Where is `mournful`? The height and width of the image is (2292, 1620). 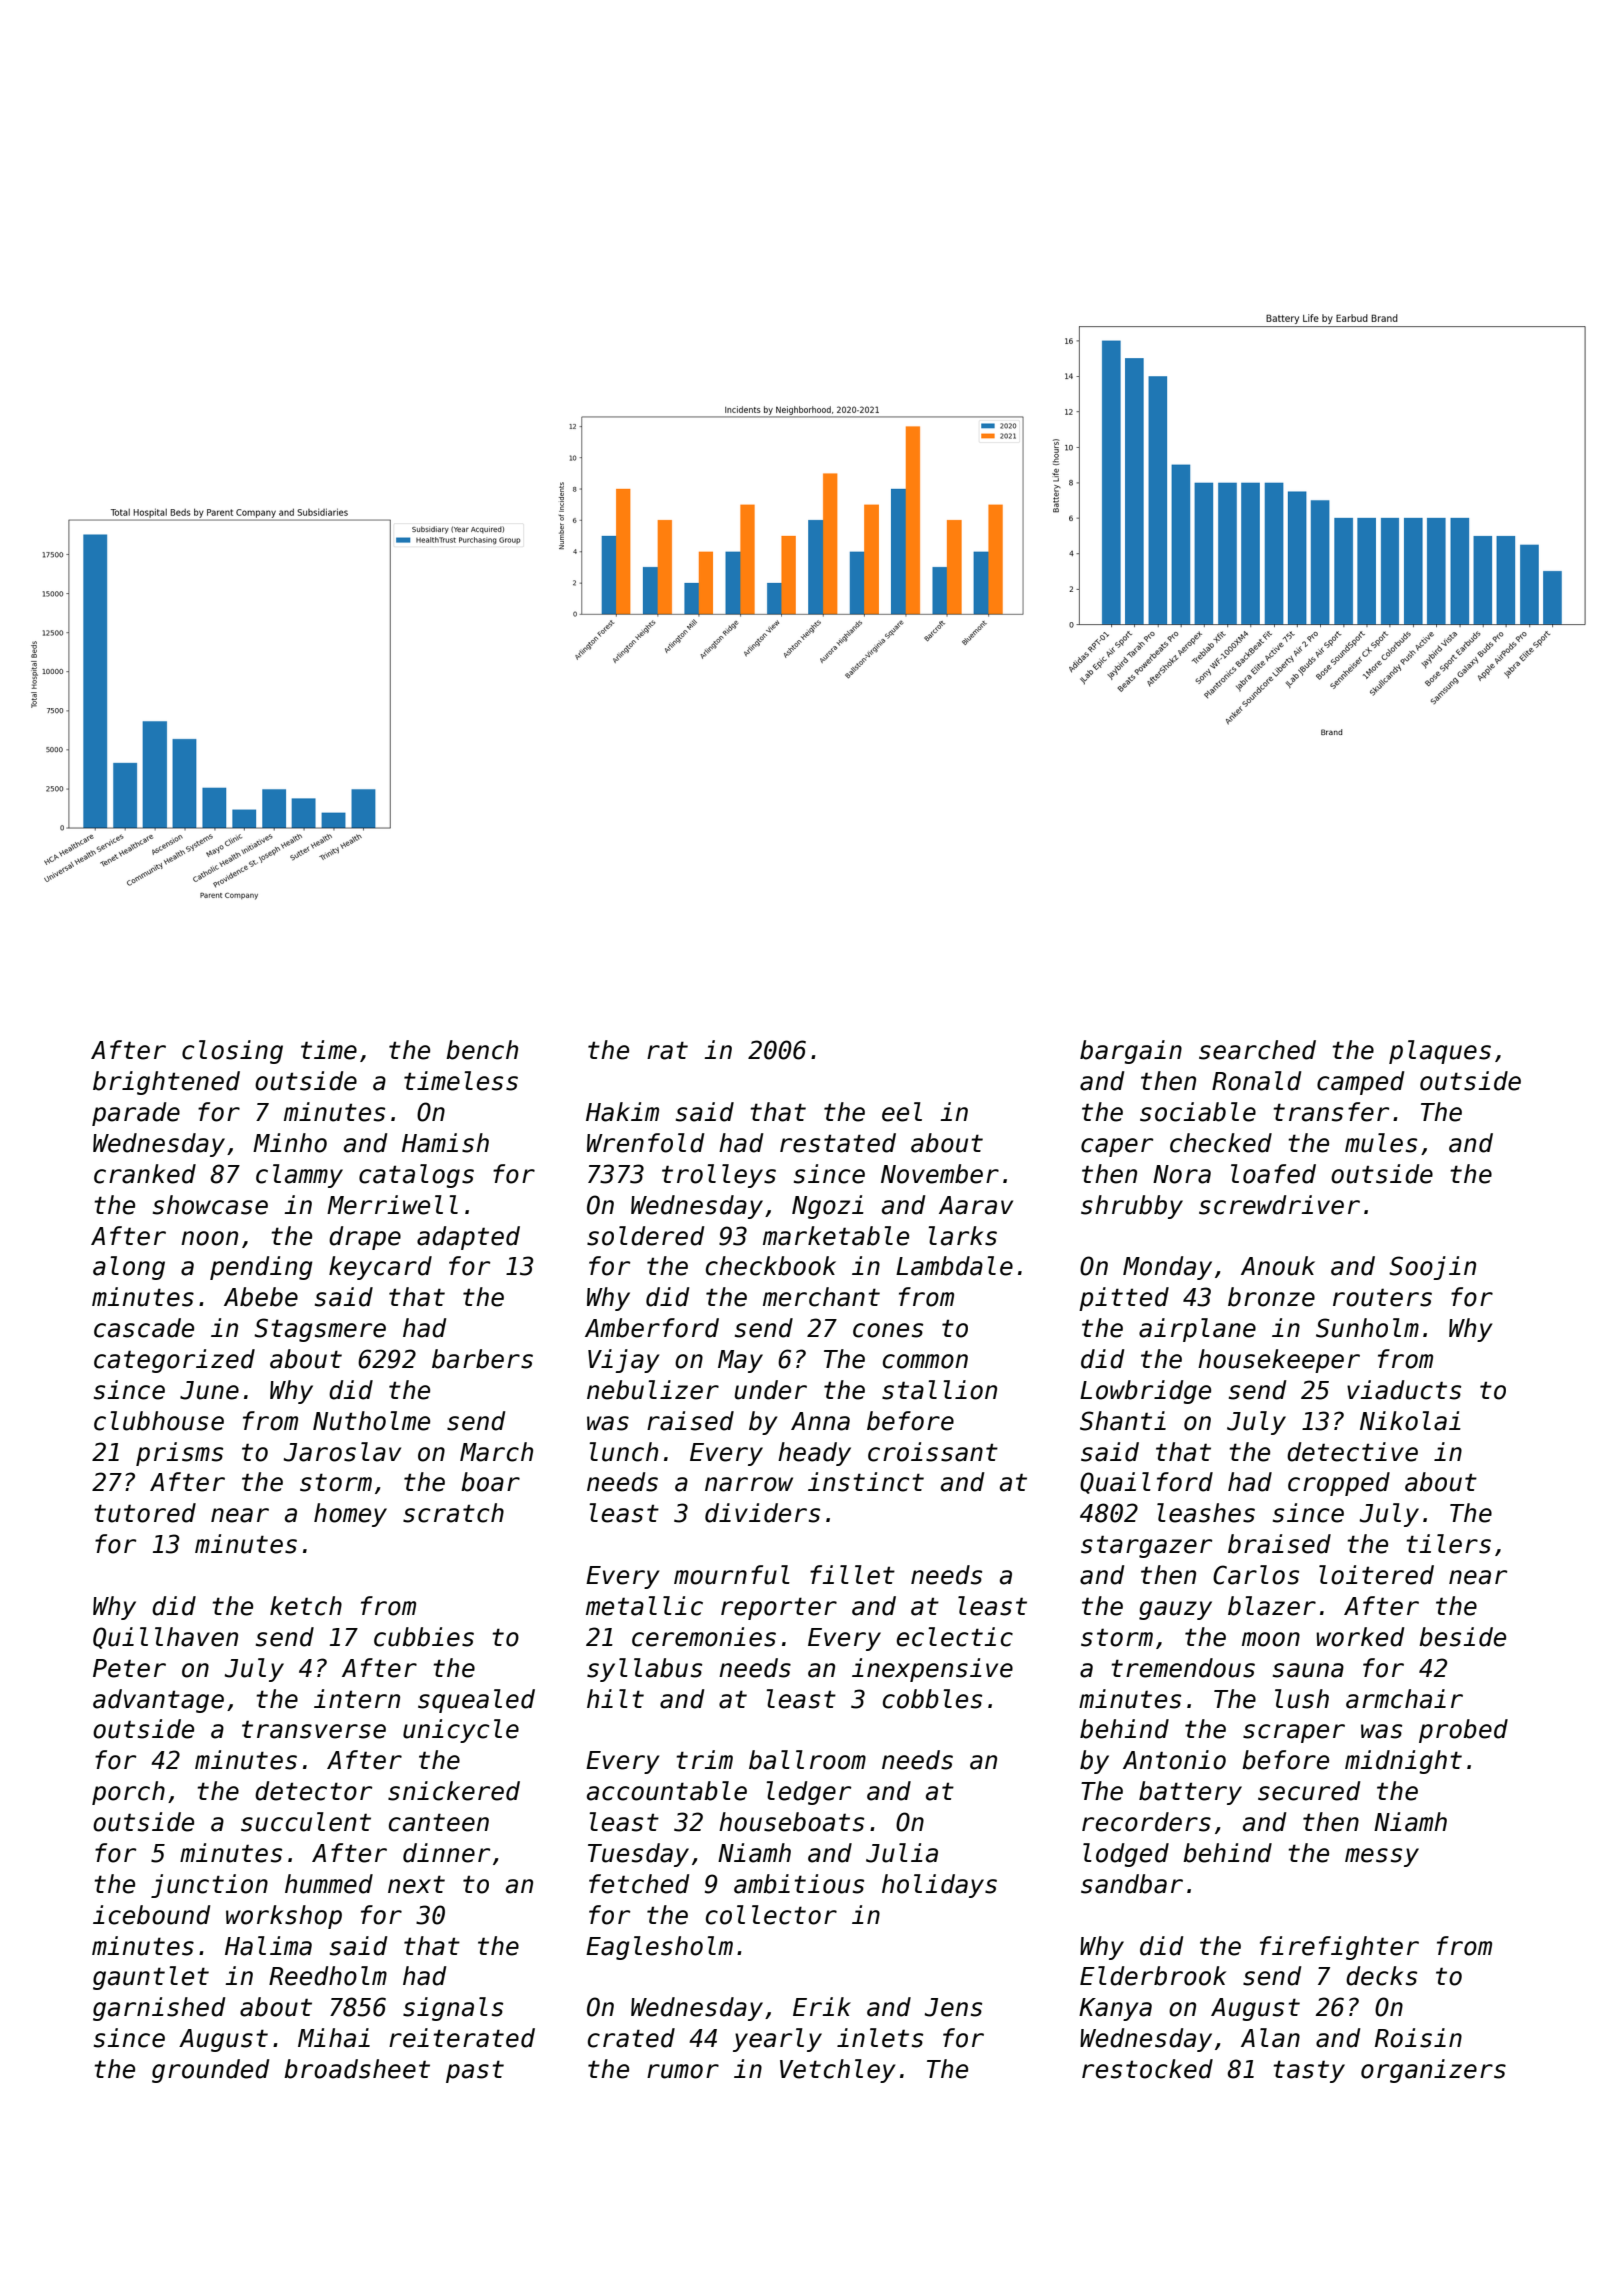 mournful is located at coordinates (732, 1575).
